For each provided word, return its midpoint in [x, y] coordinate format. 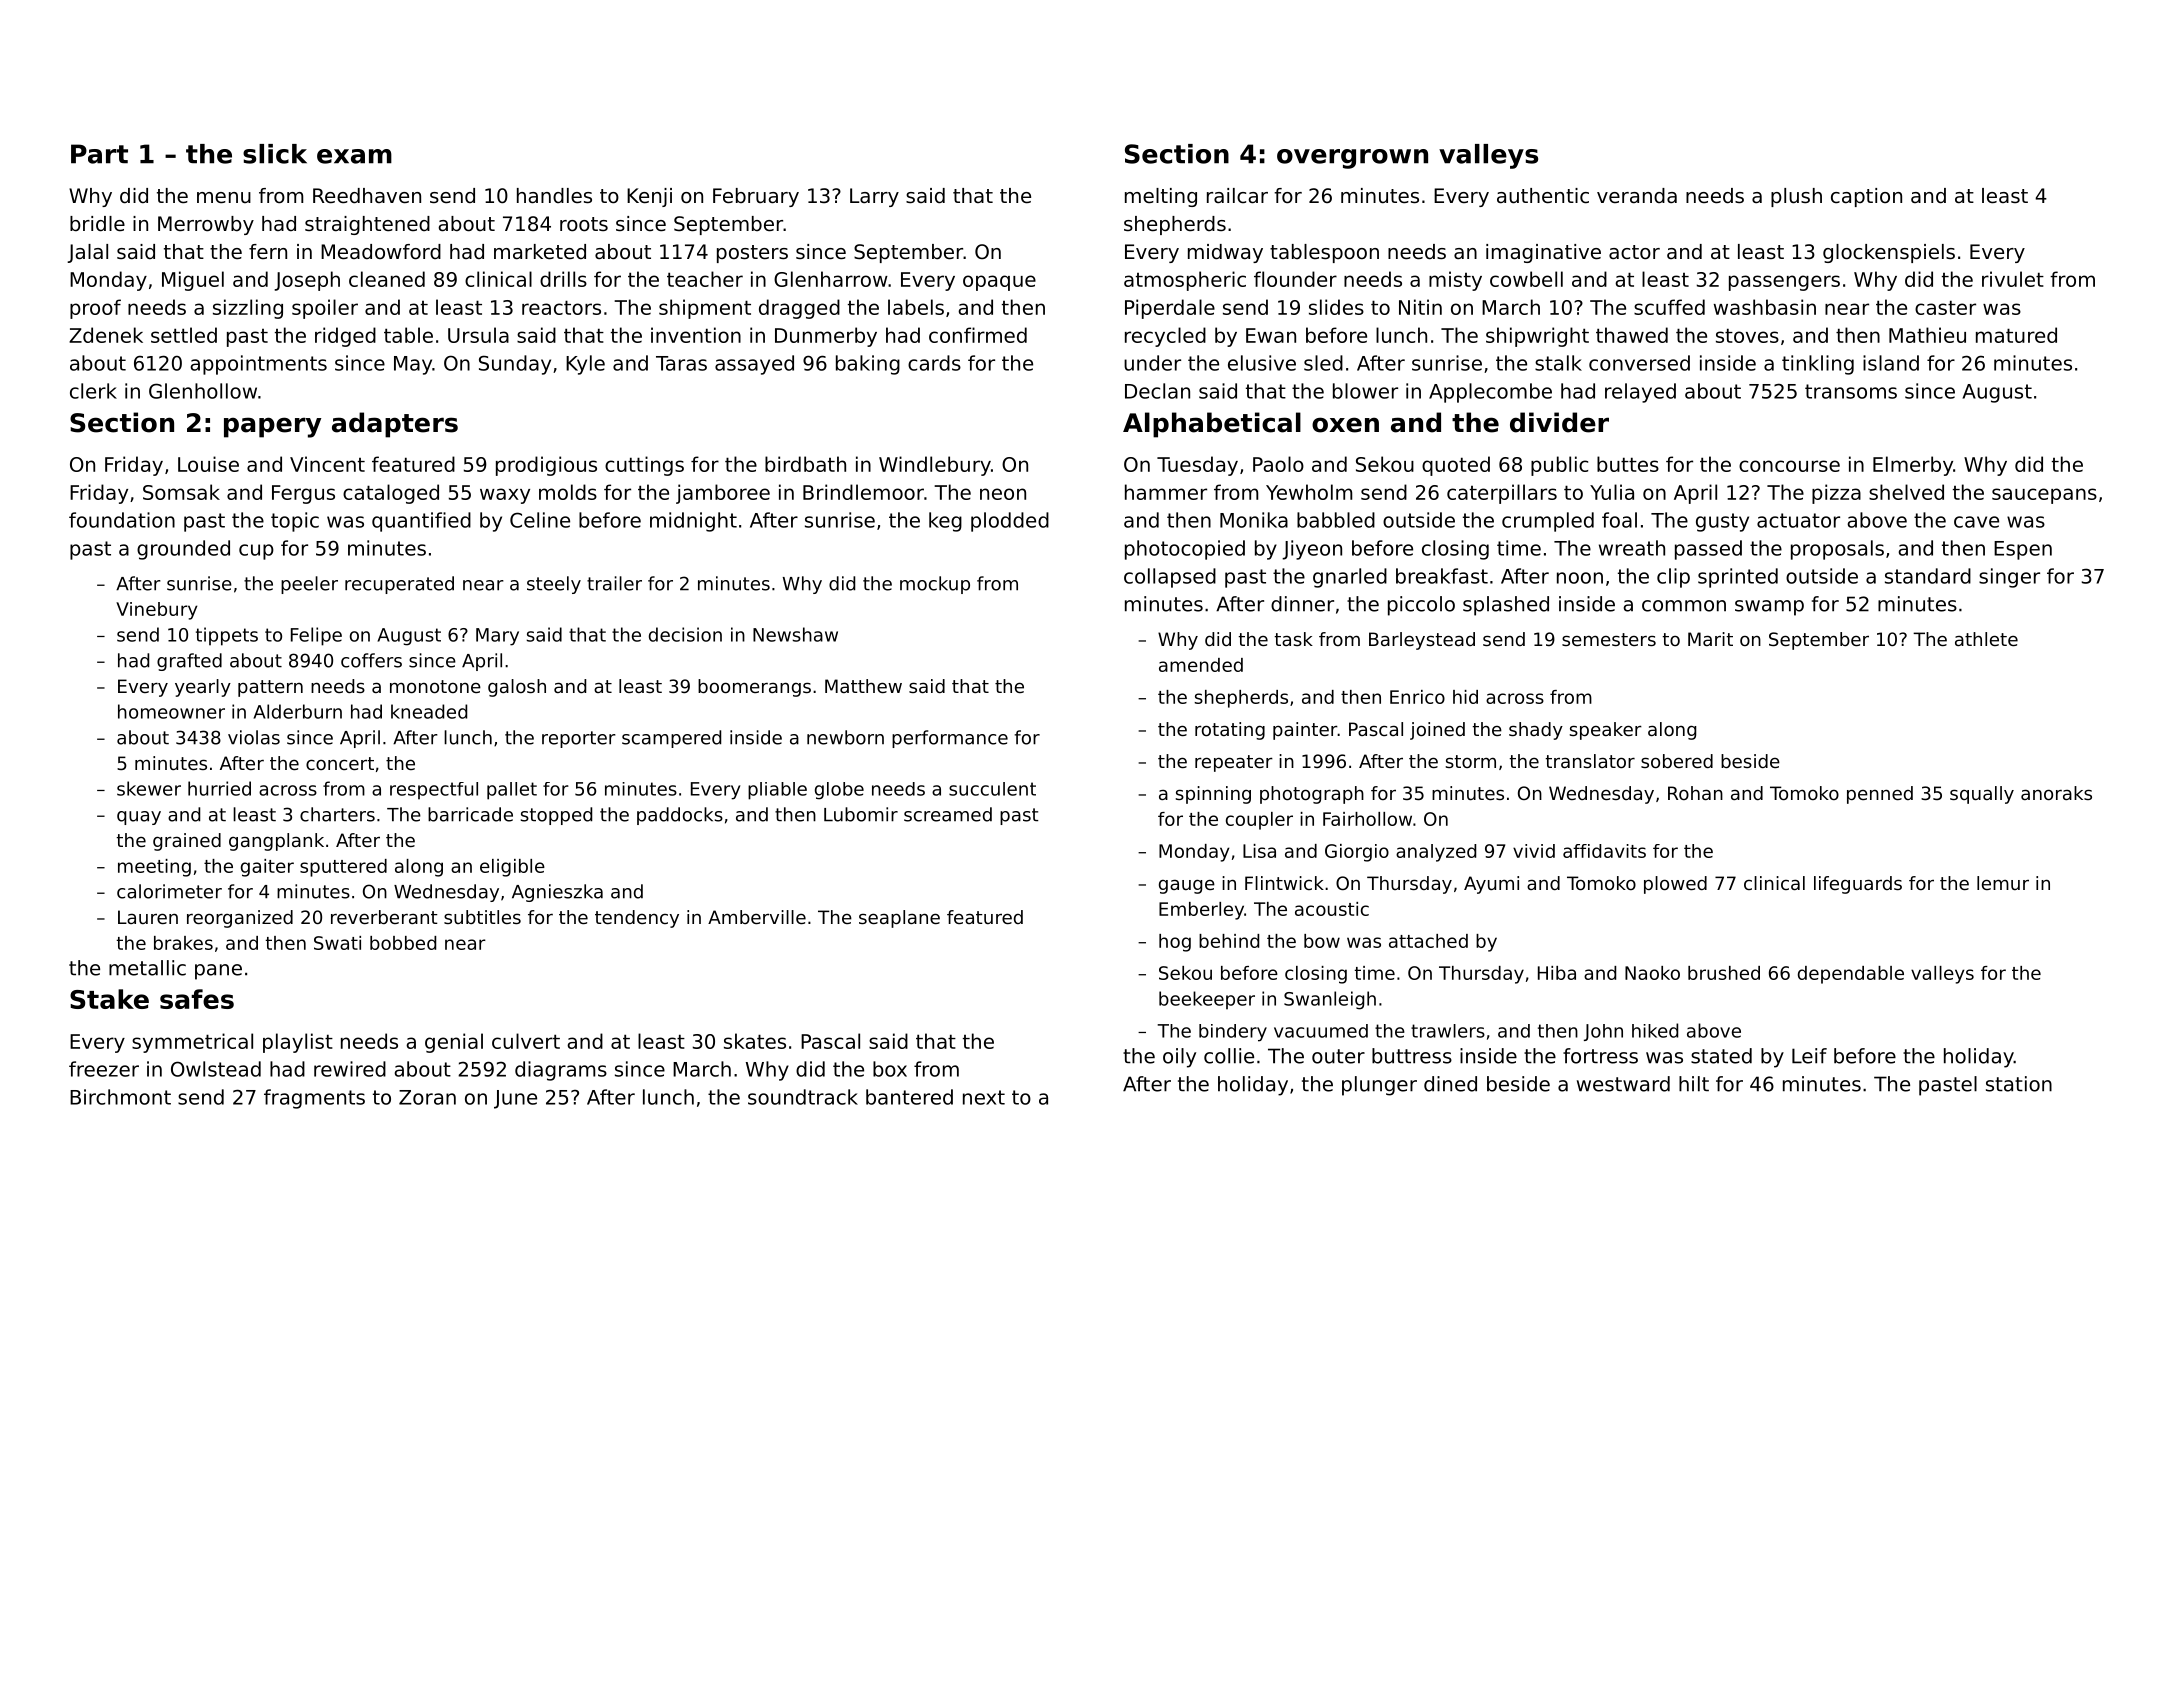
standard [1928, 576]
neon [1003, 494]
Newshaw [795, 634]
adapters [395, 425]
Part [99, 154]
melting [1161, 197]
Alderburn [297, 711]
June [515, 1099]
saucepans [2044, 496]
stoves [1747, 335]
